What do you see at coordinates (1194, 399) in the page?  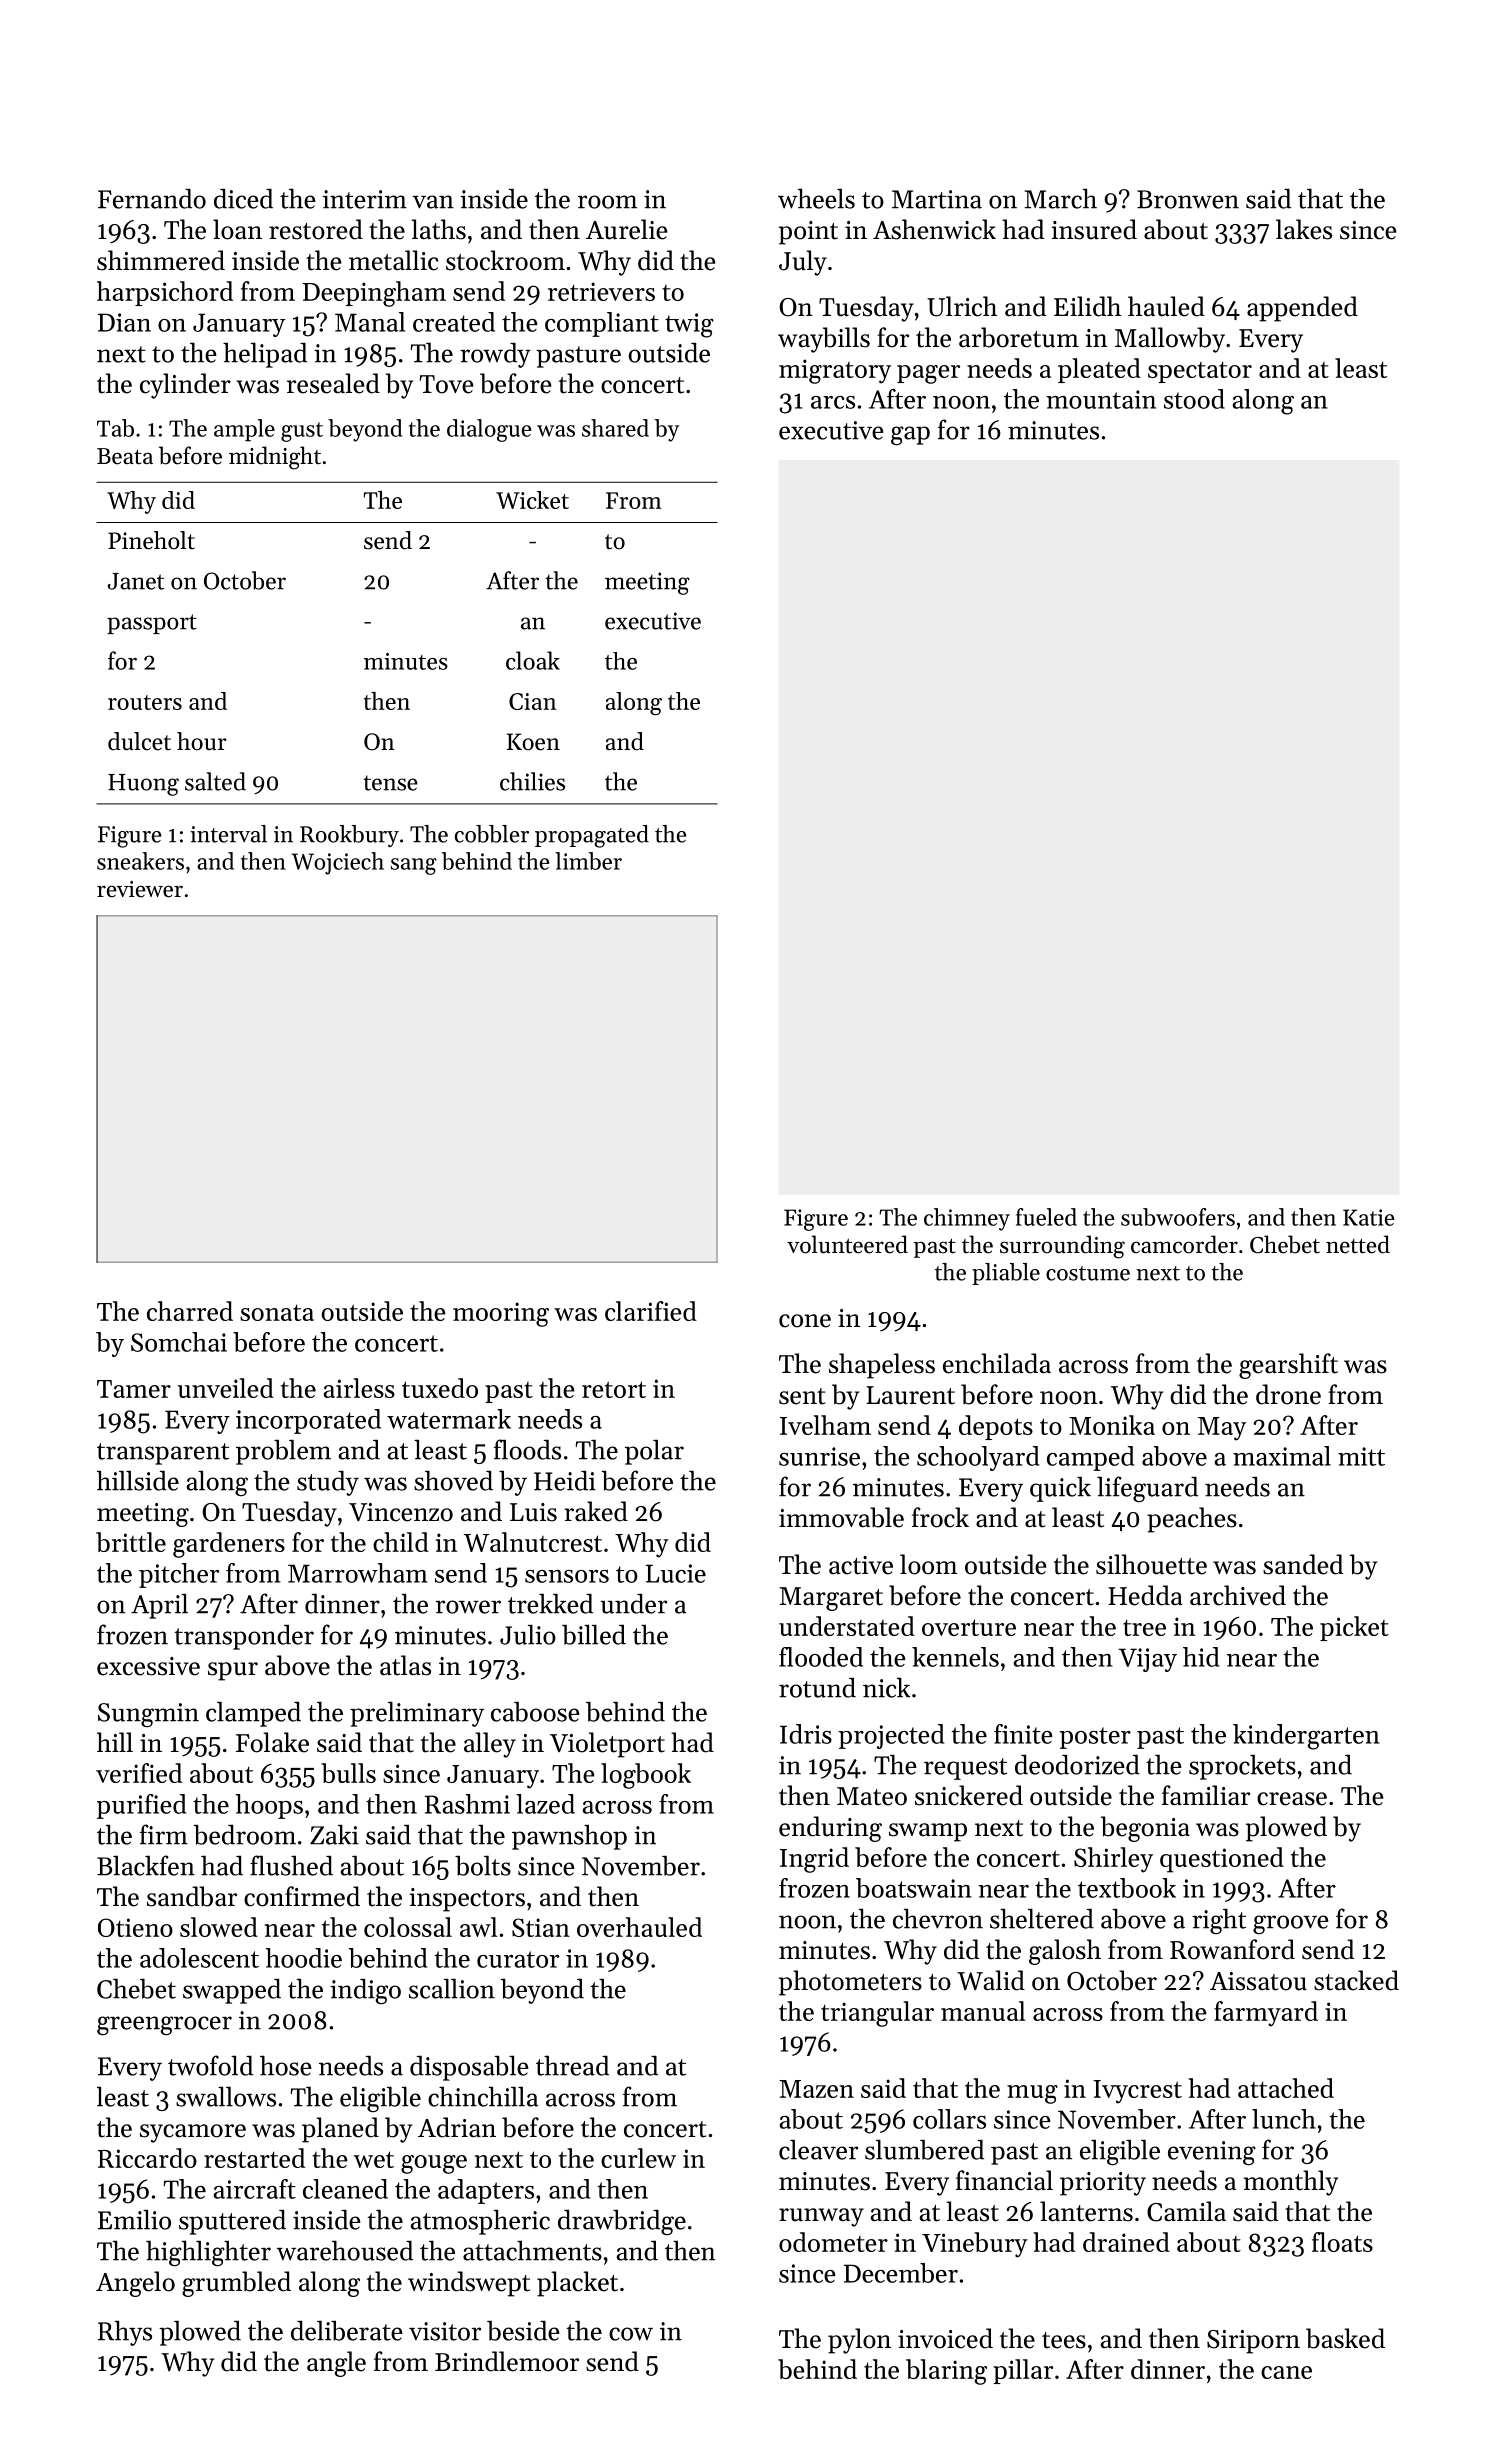 I see `stood` at bounding box center [1194, 399].
